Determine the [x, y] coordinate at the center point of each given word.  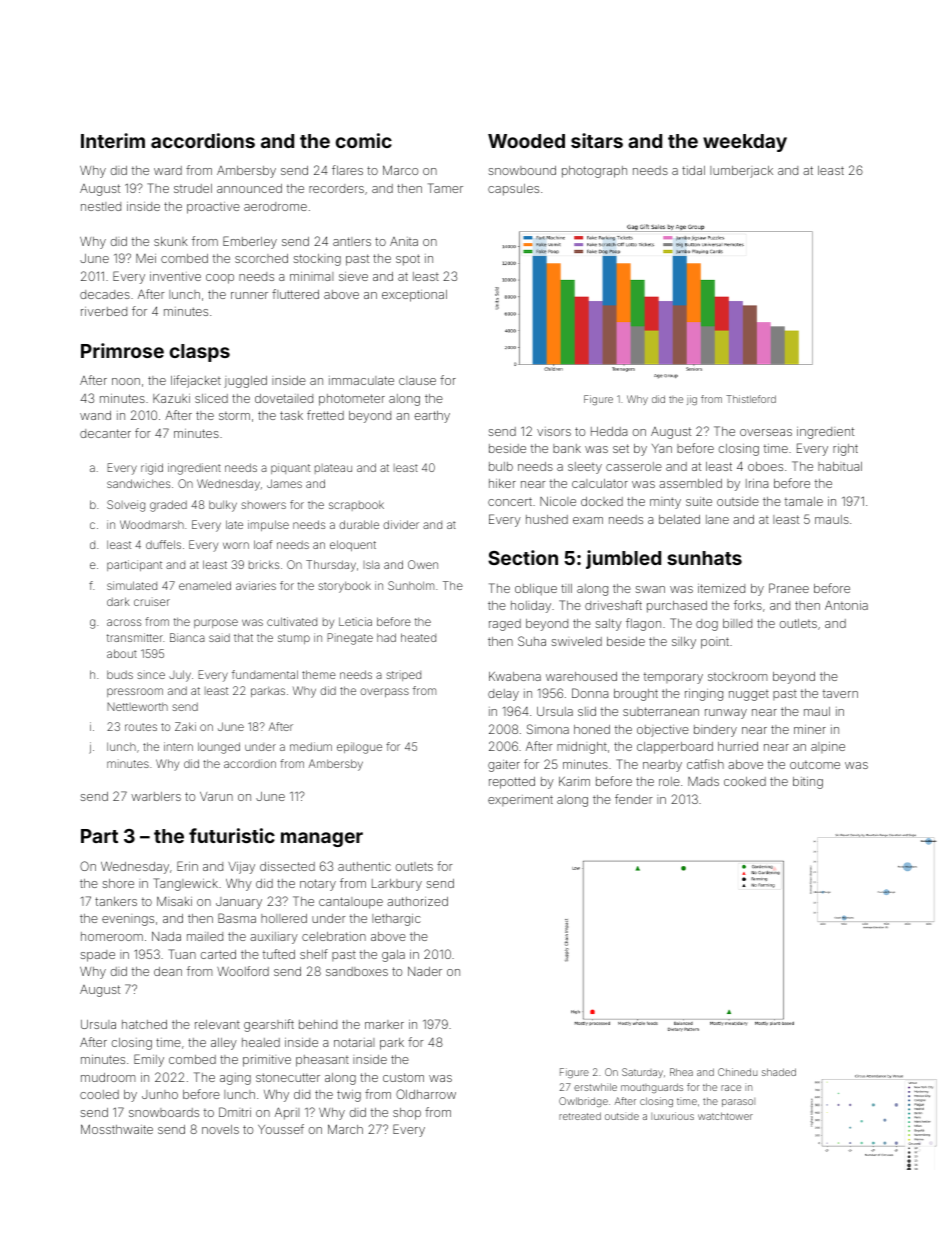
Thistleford [751, 399]
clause [417, 380]
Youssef [281, 1129]
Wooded [526, 141]
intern [178, 746]
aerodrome [275, 206]
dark [118, 601]
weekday [745, 143]
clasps [200, 353]
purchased [677, 607]
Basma [237, 918]
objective [663, 731]
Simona [548, 729]
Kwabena [515, 676]
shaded [779, 1072]
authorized [417, 901]
